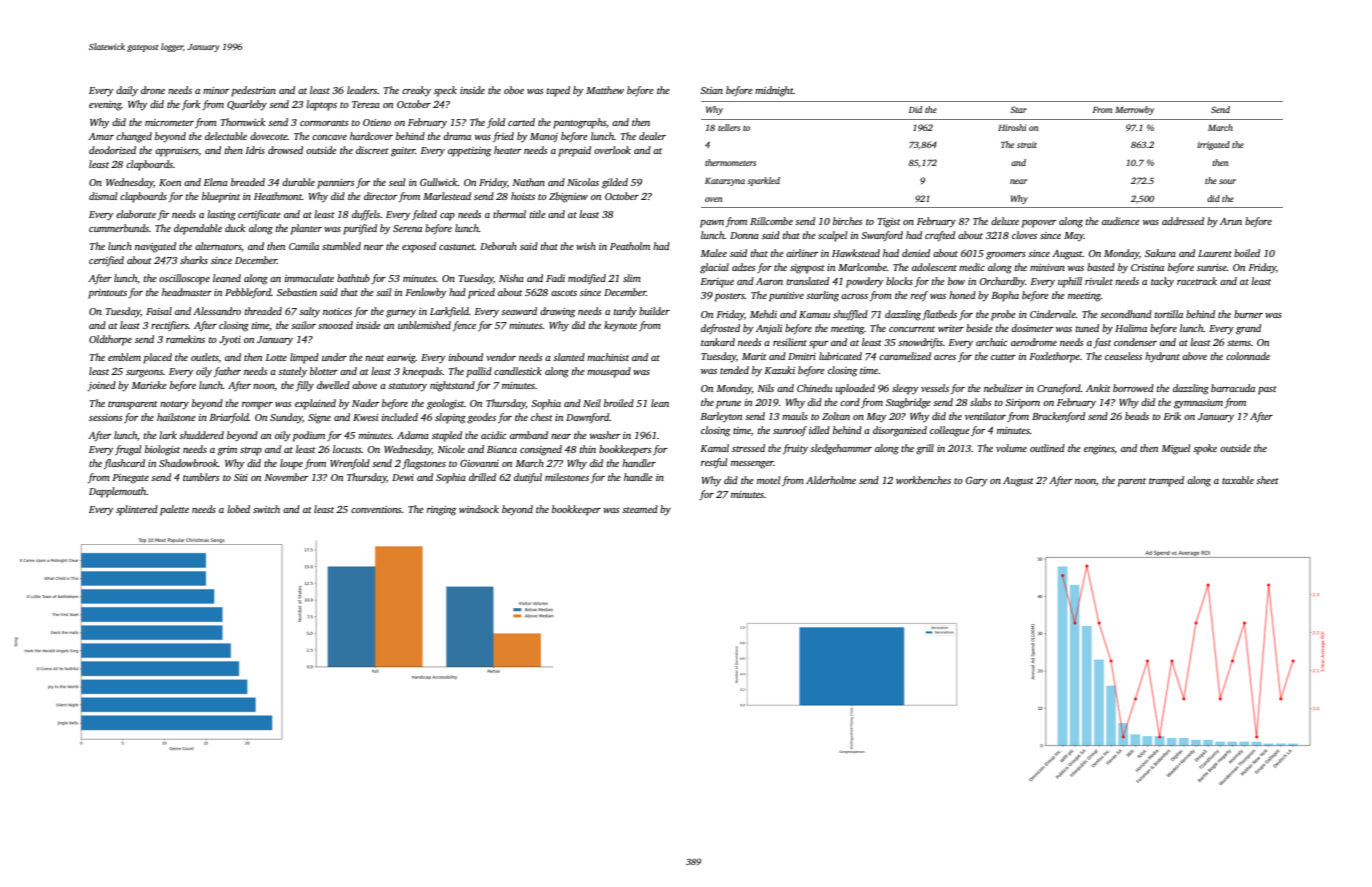 Image resolution: width=1372 pixels, height=887 pixels. Describe the element at coordinates (1248, 329) in the screenshot. I see `grand` at that location.
